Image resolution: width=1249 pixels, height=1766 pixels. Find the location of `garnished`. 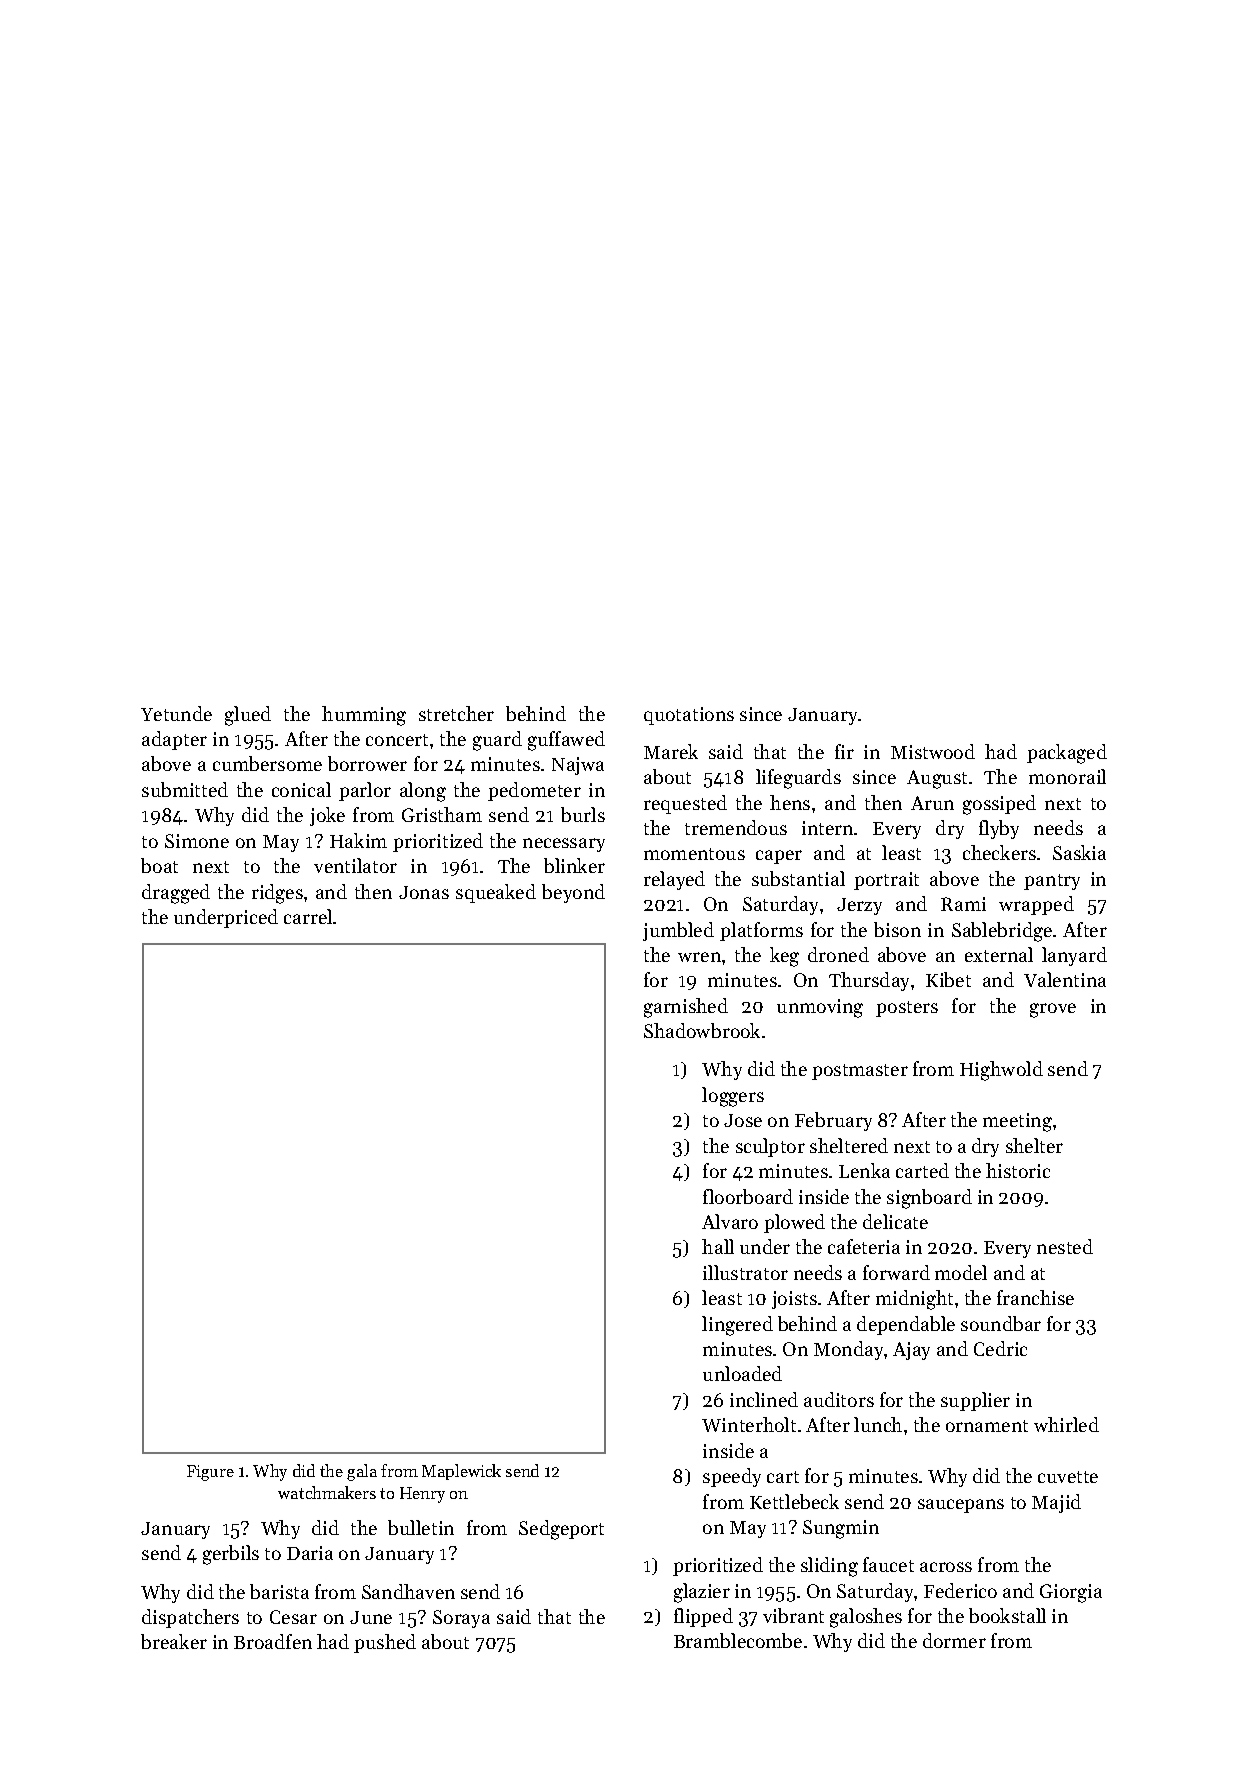

garnished is located at coordinates (686, 1008).
